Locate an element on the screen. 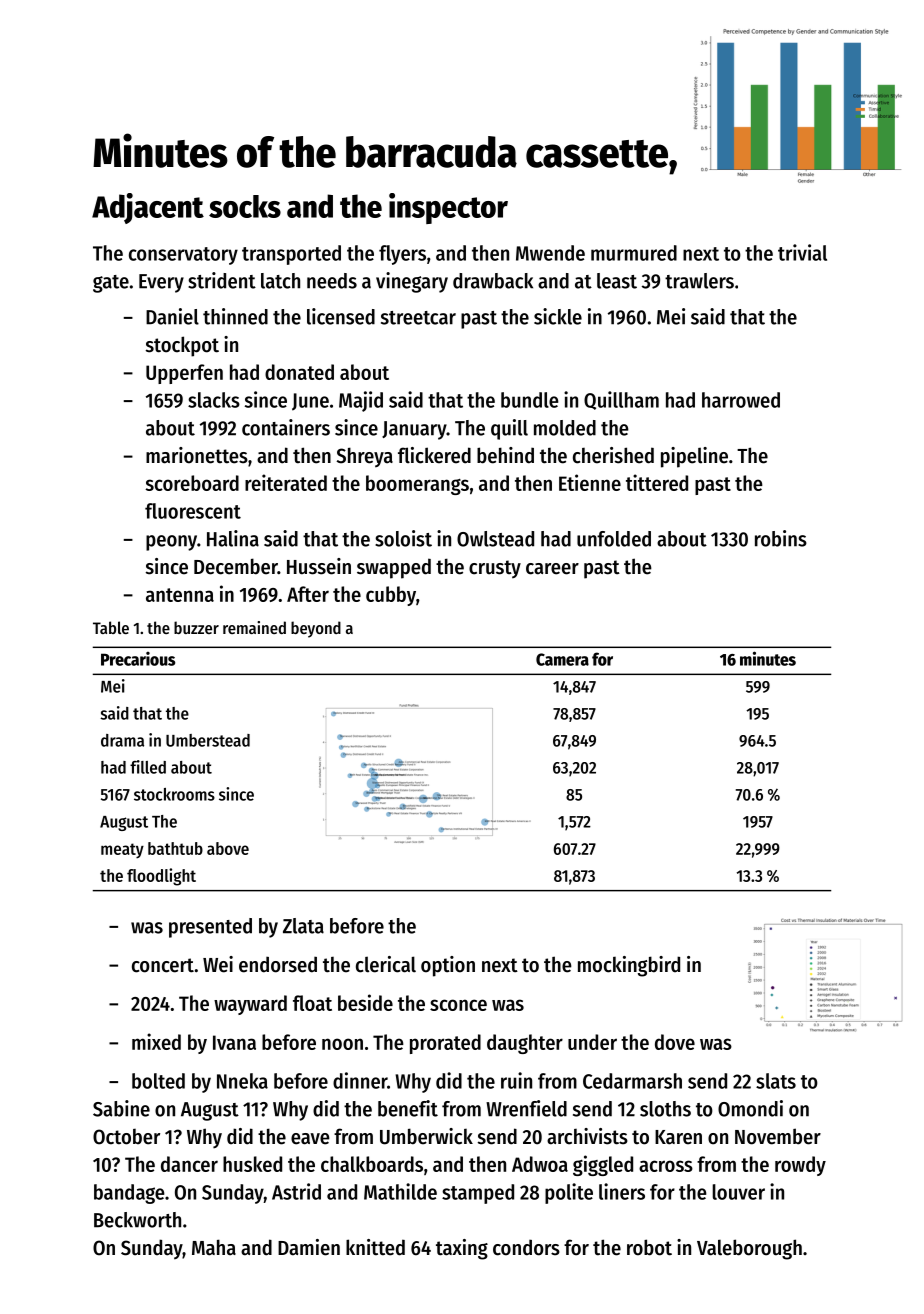 This screenshot has width=924, height=1314. concert is located at coordinates (163, 965).
